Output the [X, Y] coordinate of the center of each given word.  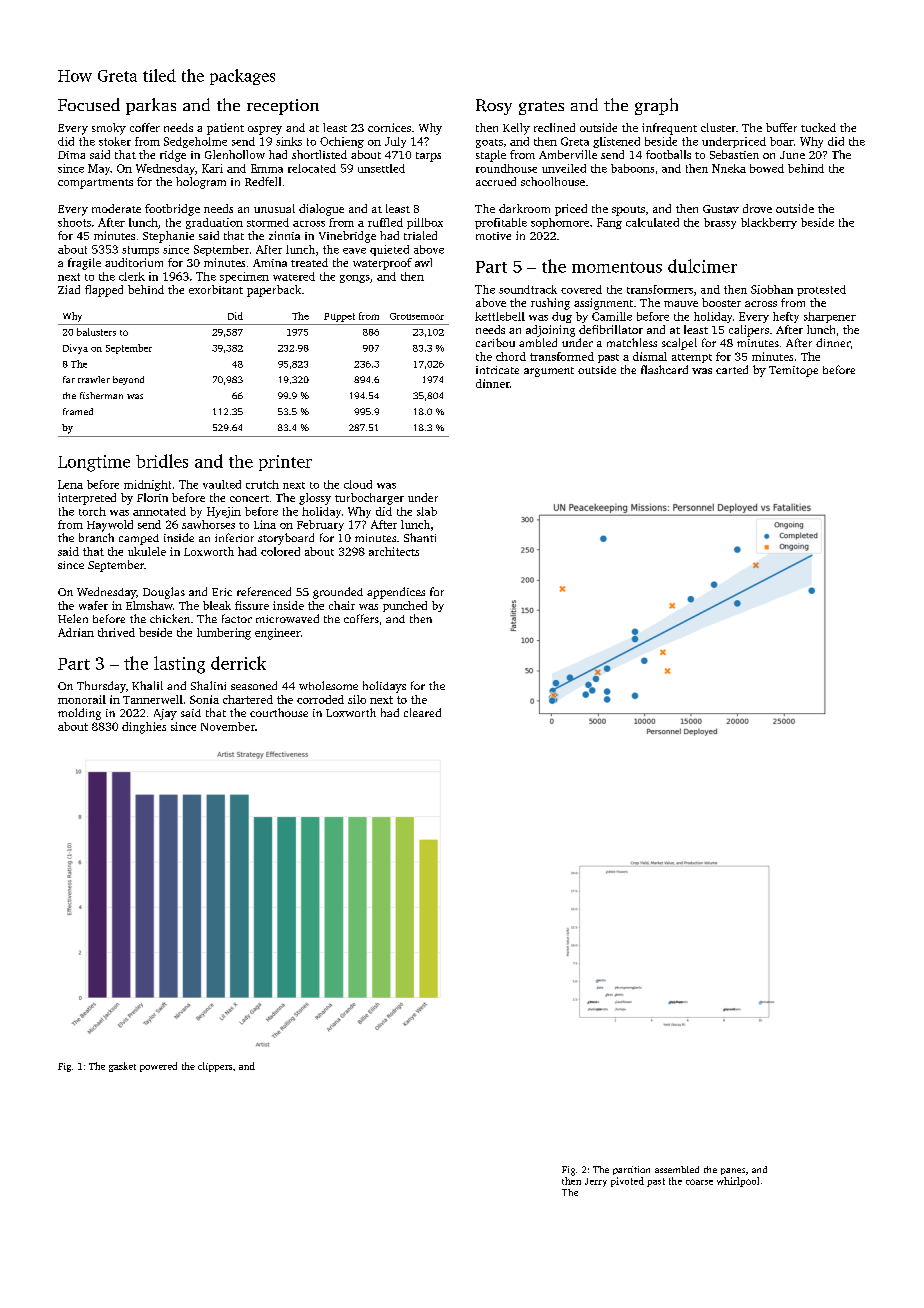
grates [541, 108]
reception [283, 107]
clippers [215, 1067]
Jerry [596, 1182]
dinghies [144, 728]
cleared [422, 712]
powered [158, 1067]
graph [656, 106]
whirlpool [738, 1182]
